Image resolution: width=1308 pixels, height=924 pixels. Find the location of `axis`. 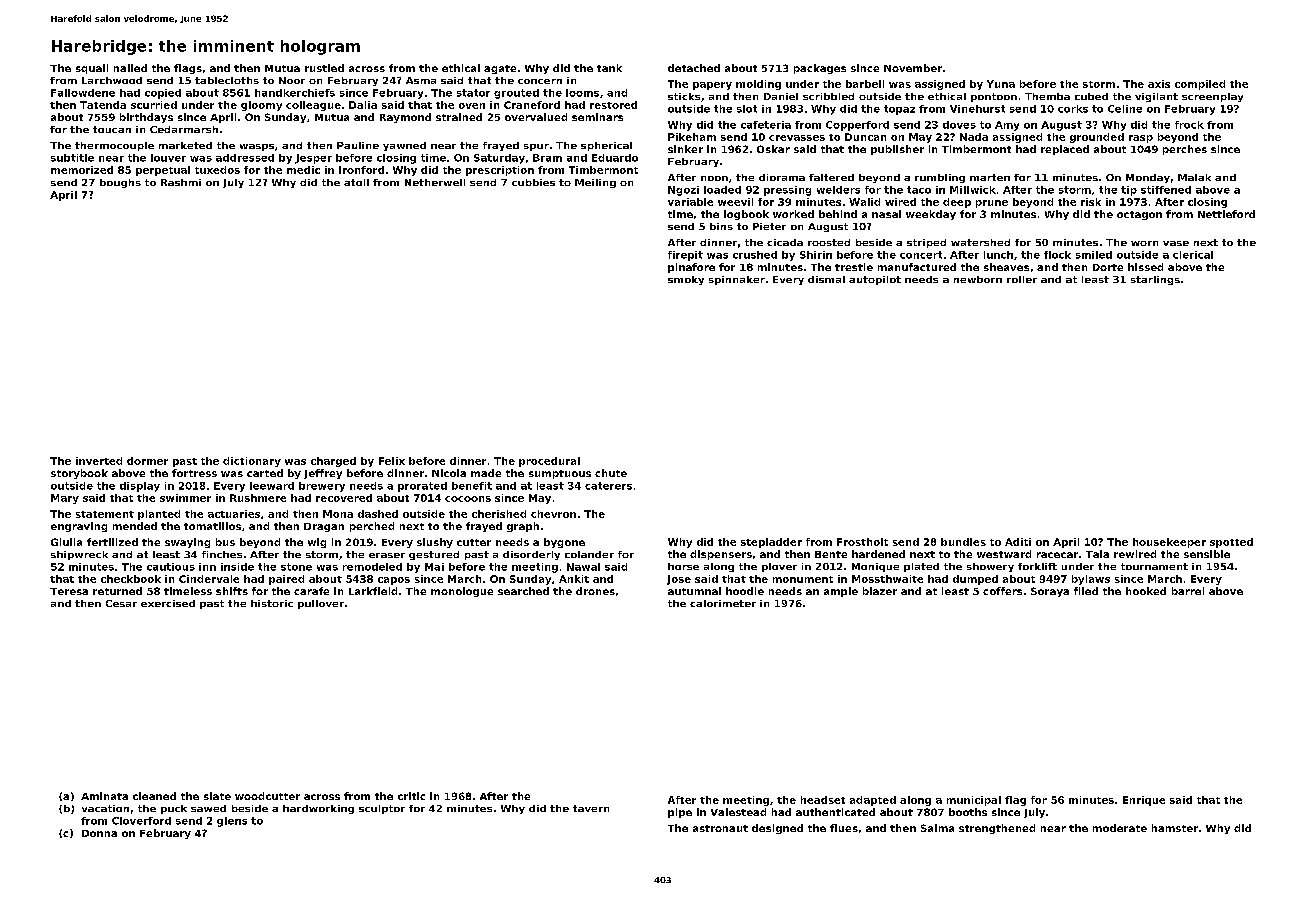

axis is located at coordinates (1159, 84).
